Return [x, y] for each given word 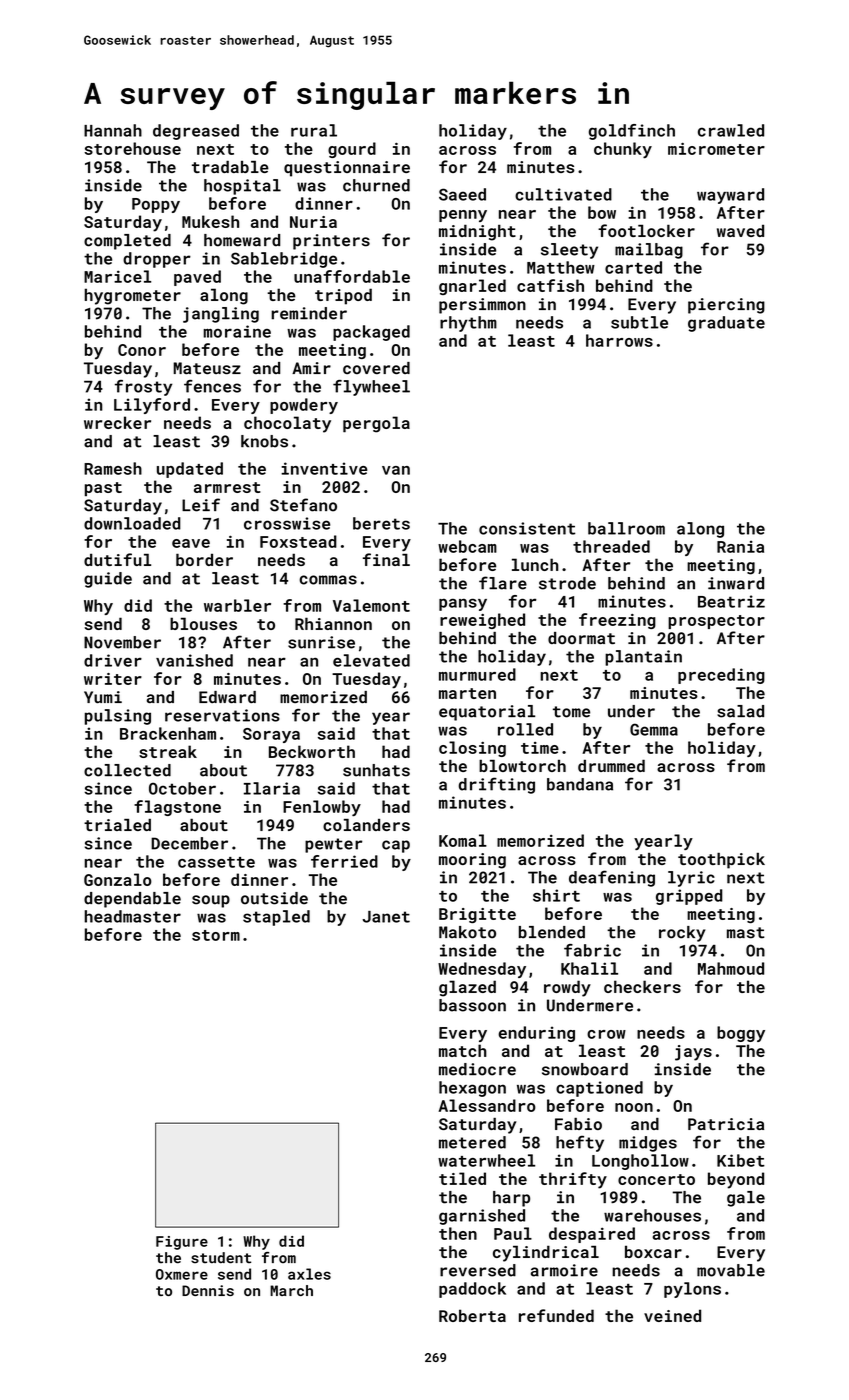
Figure [182, 1243]
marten [467, 693]
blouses [203, 623]
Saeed [462, 194]
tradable [230, 167]
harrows [619, 340]
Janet [386, 917]
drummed [611, 765]
